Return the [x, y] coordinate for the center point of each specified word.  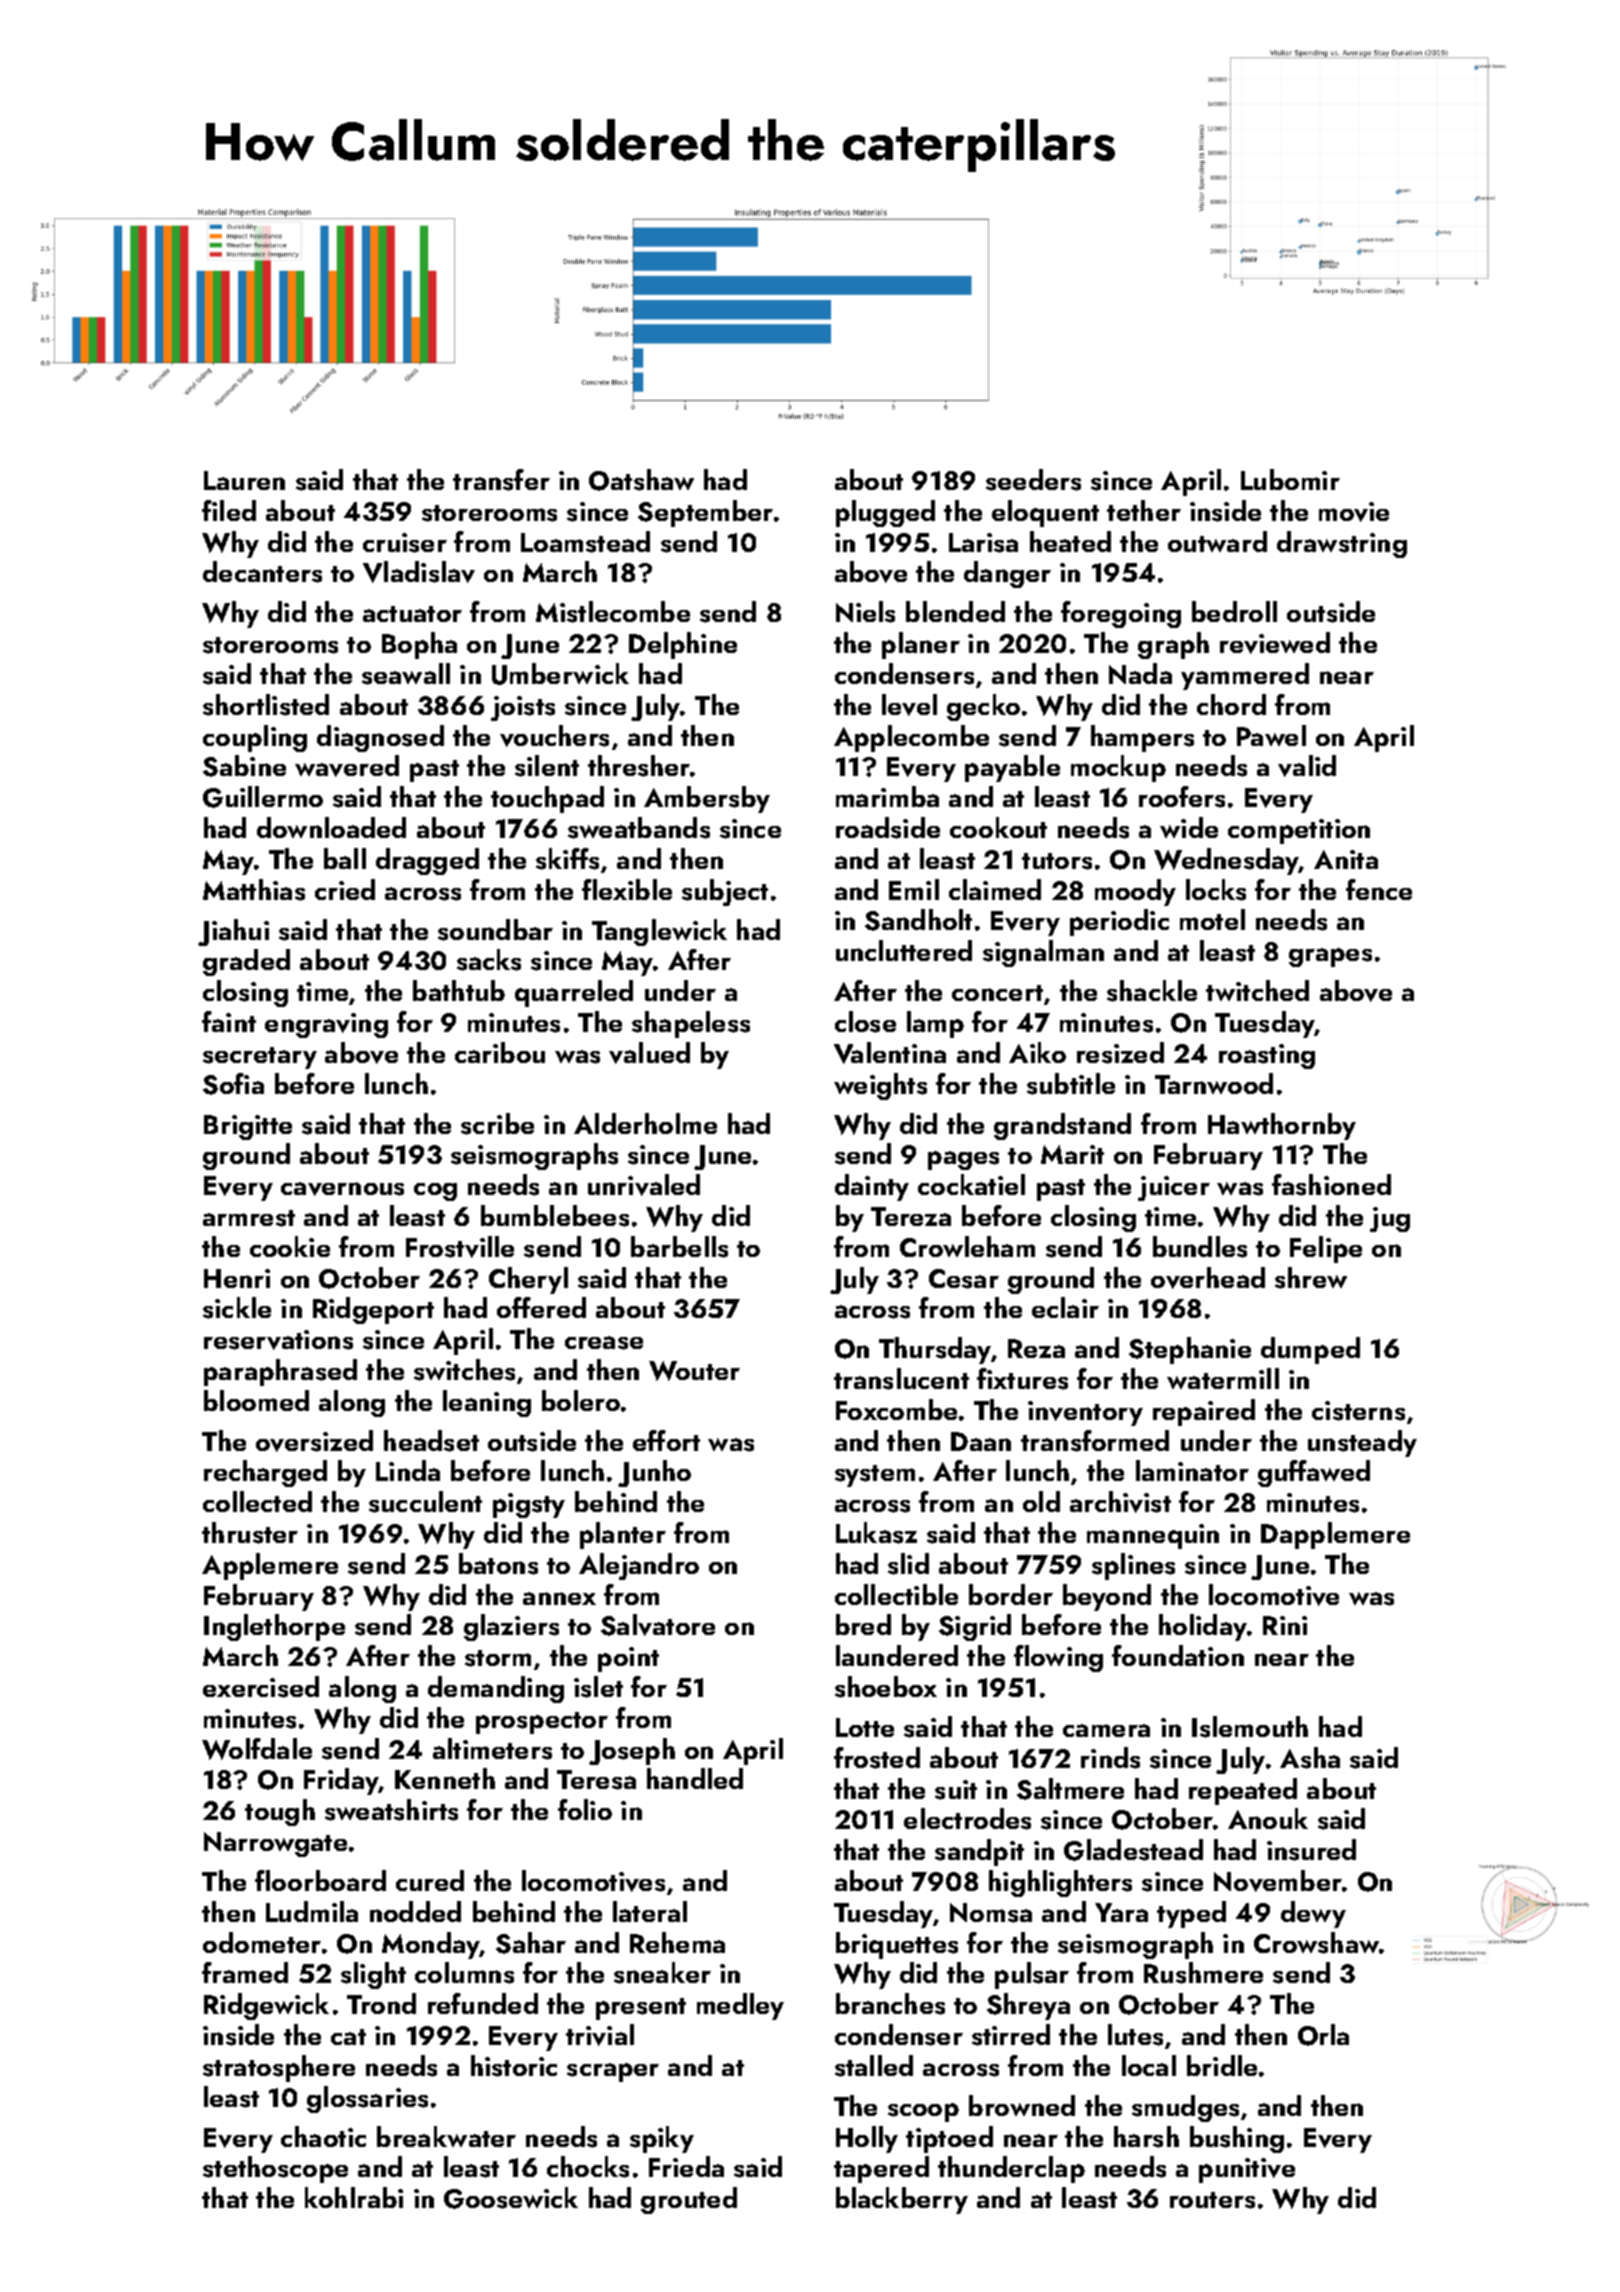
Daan [981, 1441]
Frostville [460, 1247]
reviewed [1275, 643]
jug [1390, 1219]
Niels [865, 612]
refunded [483, 2003]
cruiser [405, 543]
